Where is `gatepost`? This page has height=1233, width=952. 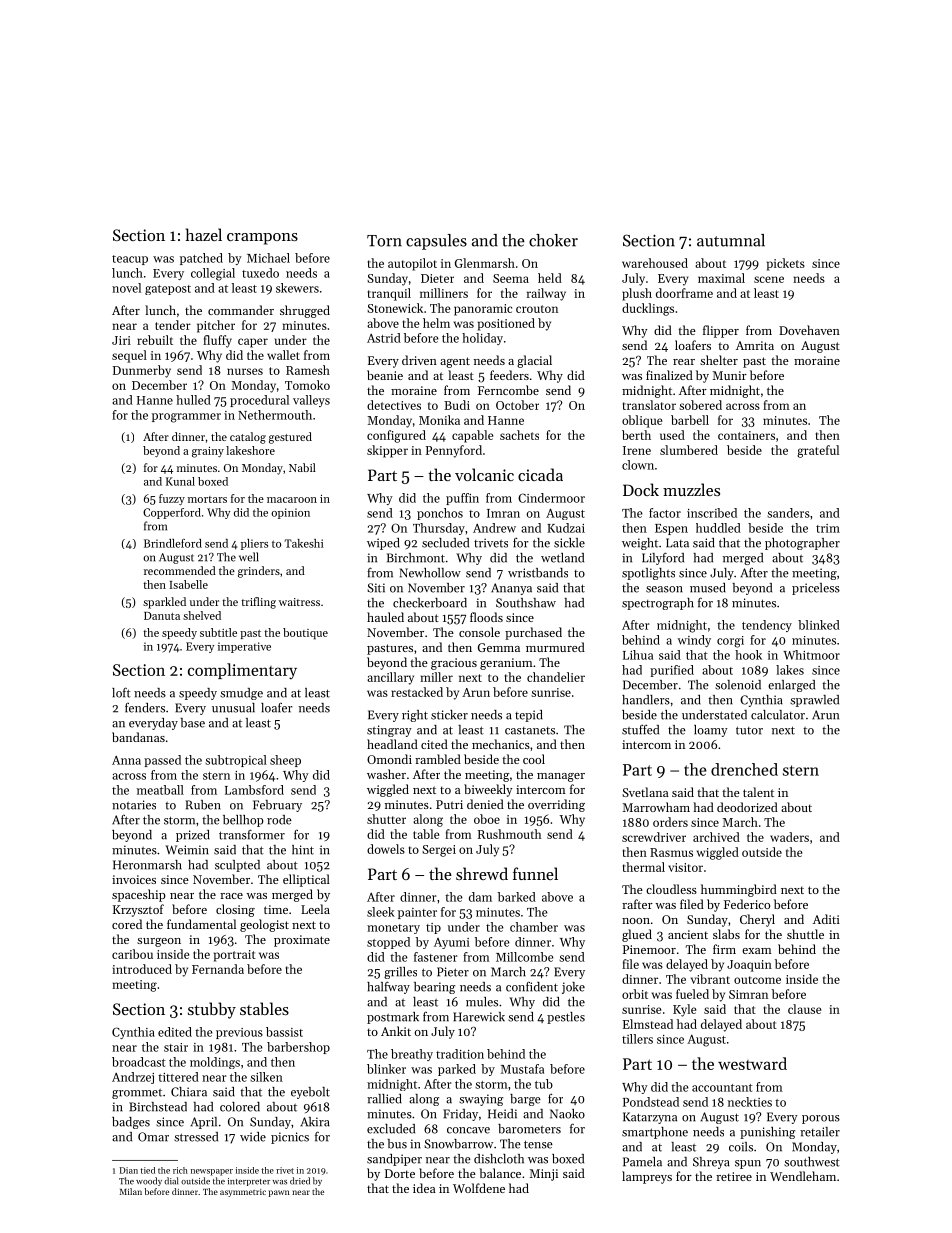
gatepost is located at coordinates (168, 290).
